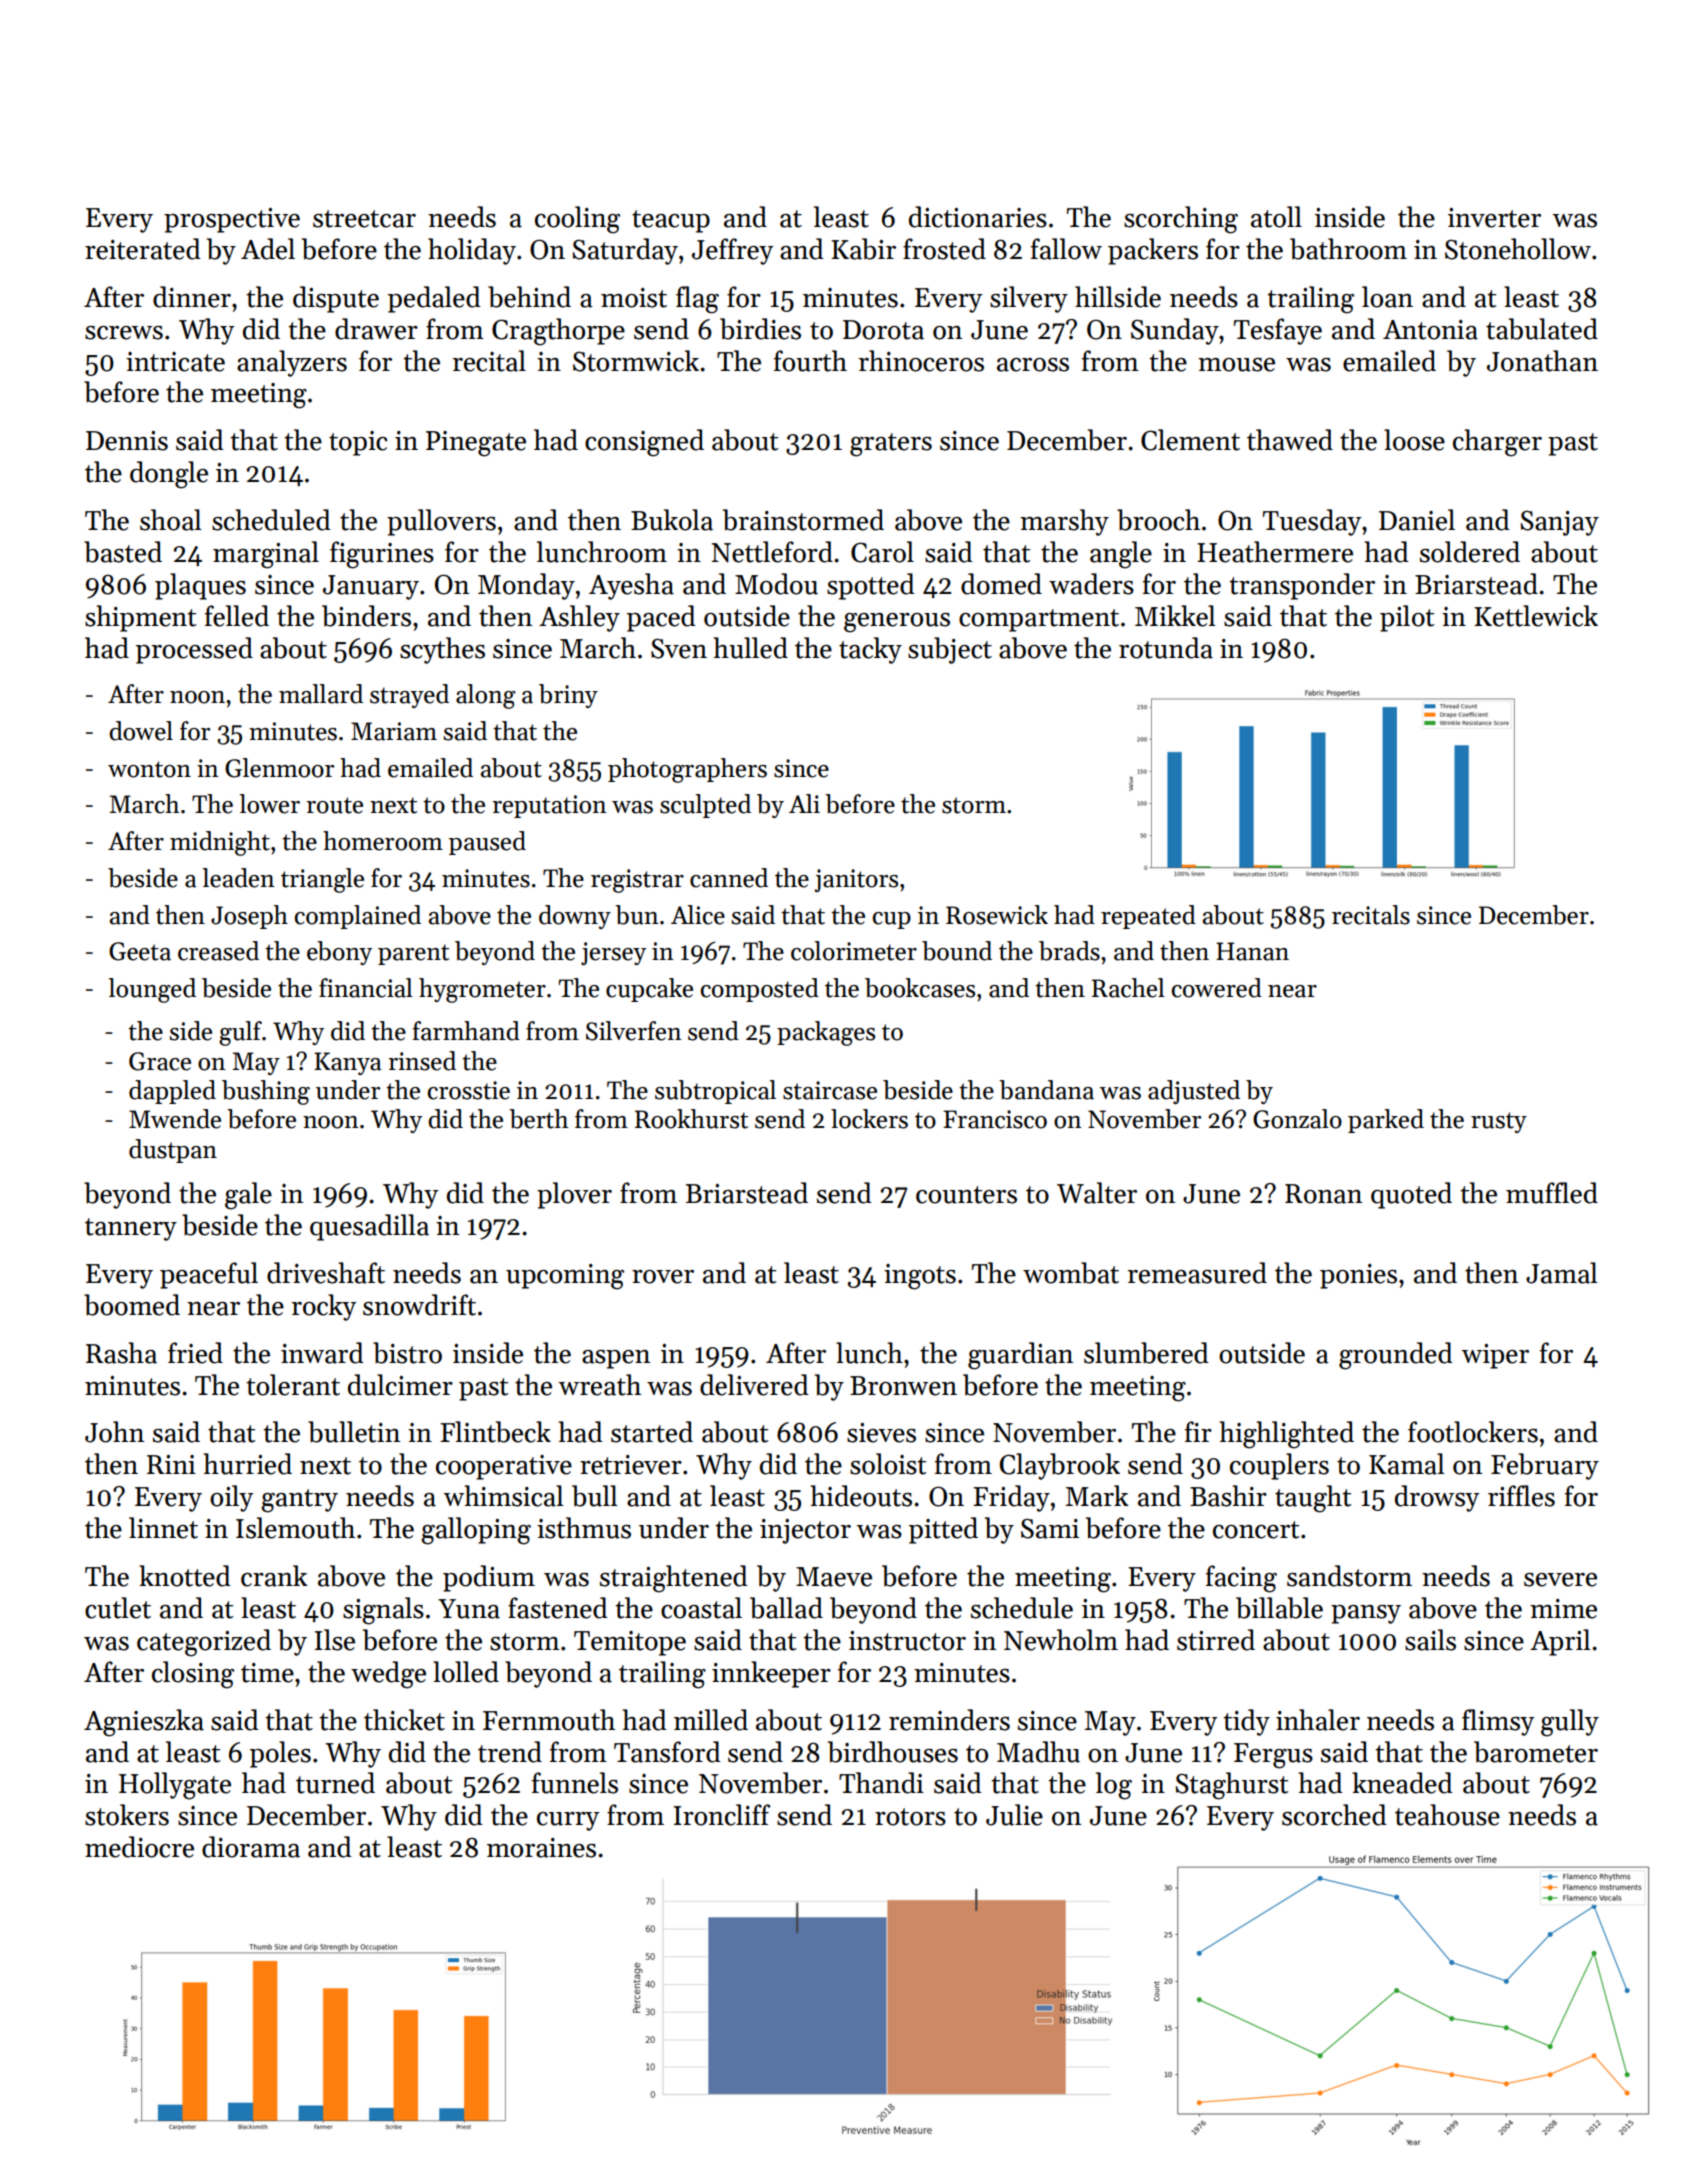 This screenshot has width=1683, height=2178. I want to click on moraines, so click(541, 1848).
